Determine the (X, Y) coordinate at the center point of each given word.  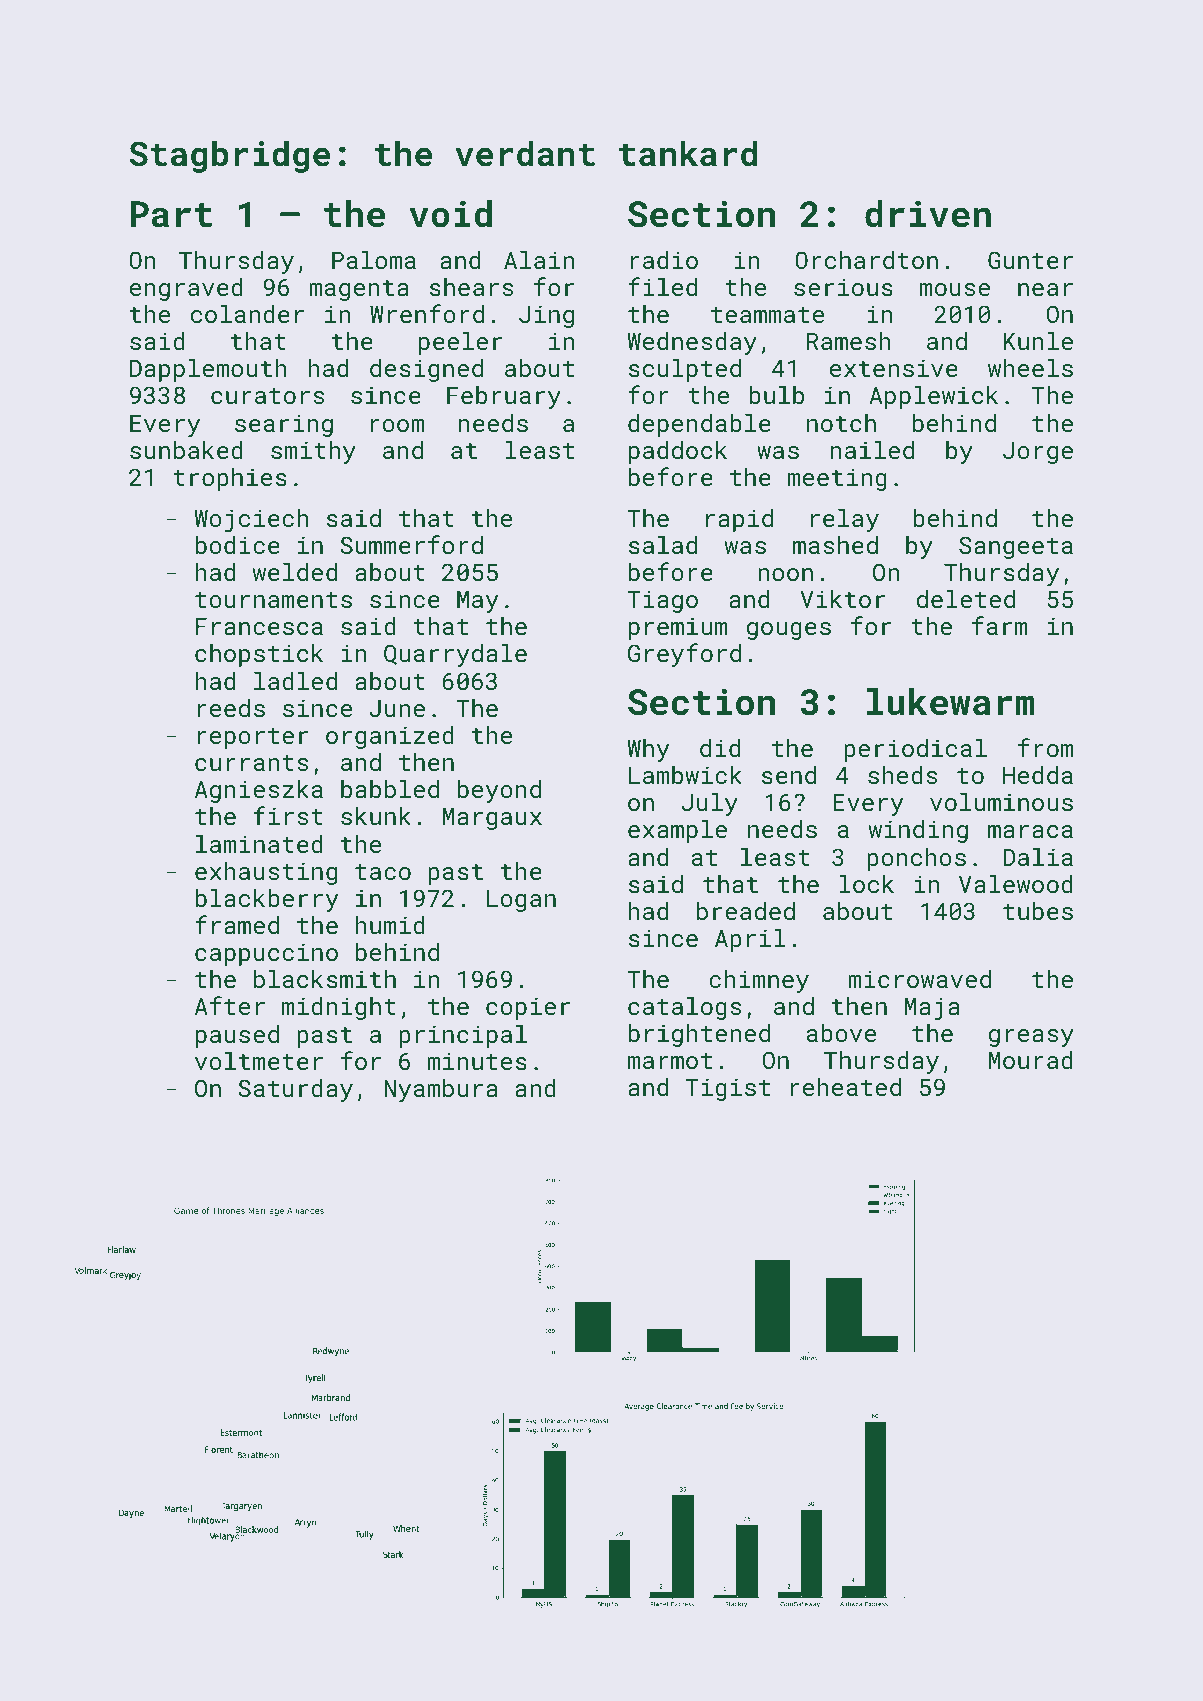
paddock (678, 452)
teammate (767, 315)
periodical (915, 750)
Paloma (374, 260)
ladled (295, 681)
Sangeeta (1016, 547)
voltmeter (259, 1061)
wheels (1030, 368)
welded (294, 572)
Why (648, 750)
